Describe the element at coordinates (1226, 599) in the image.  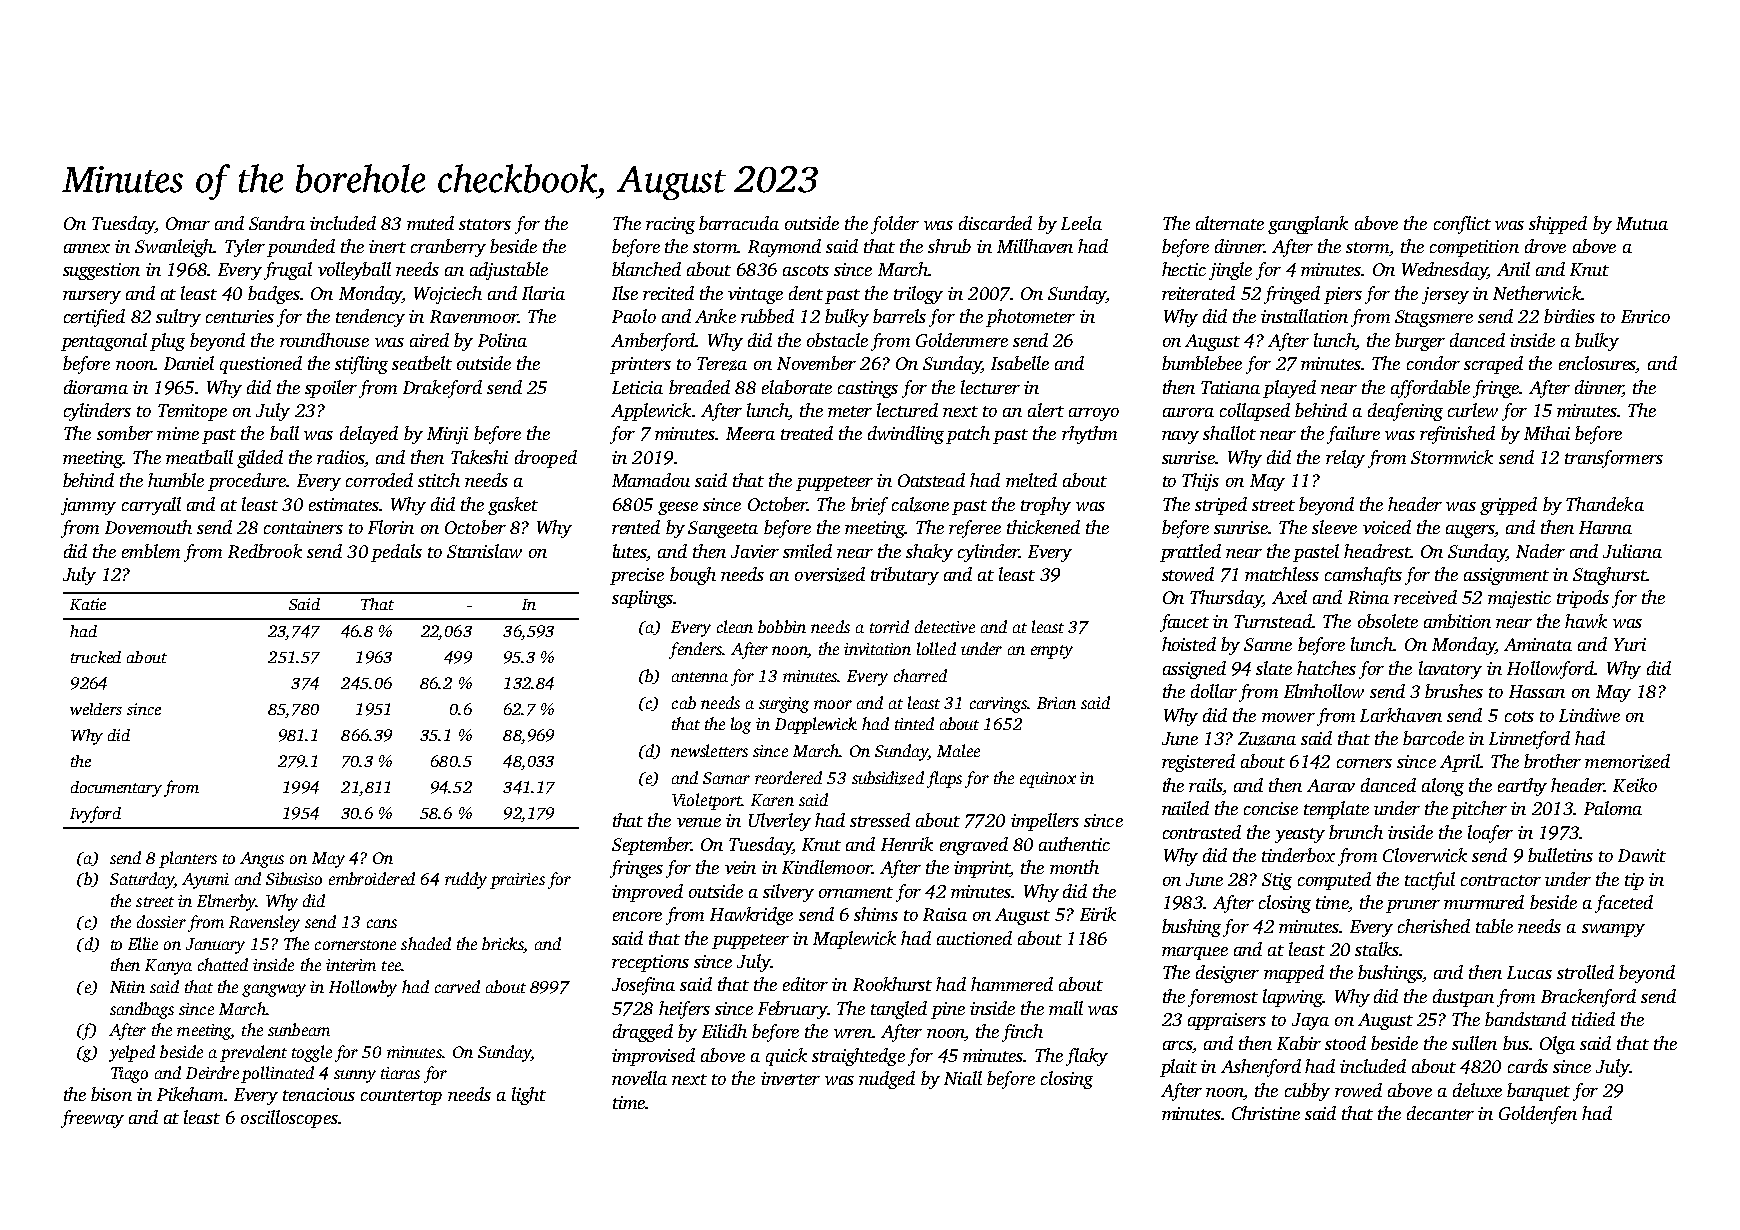
I see `Thursday` at that location.
